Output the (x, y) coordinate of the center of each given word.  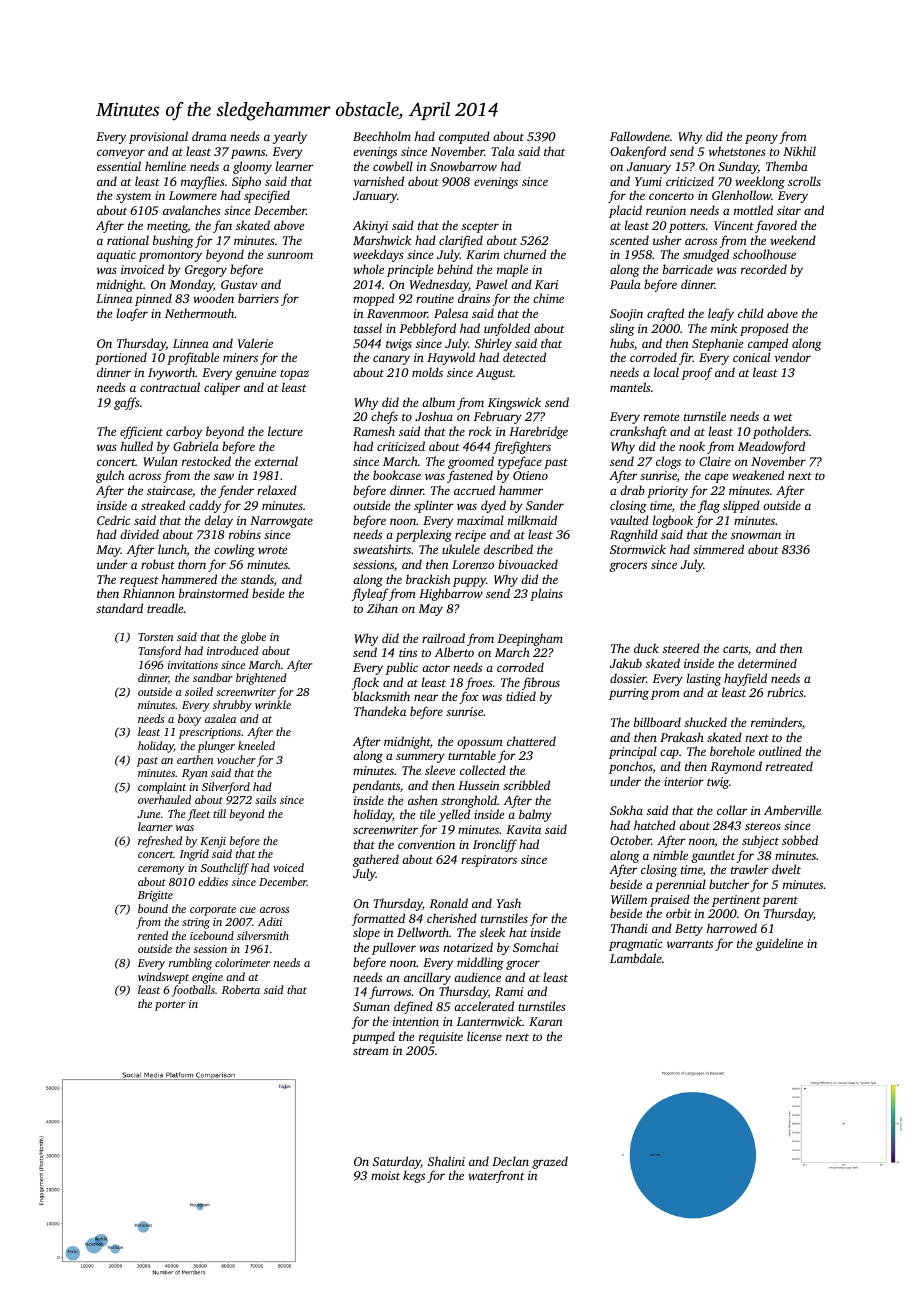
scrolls (804, 181)
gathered (376, 860)
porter (170, 1006)
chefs (384, 417)
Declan (510, 1161)
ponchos (631, 767)
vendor (792, 357)
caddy (205, 506)
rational (128, 240)
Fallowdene (640, 136)
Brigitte (155, 896)
